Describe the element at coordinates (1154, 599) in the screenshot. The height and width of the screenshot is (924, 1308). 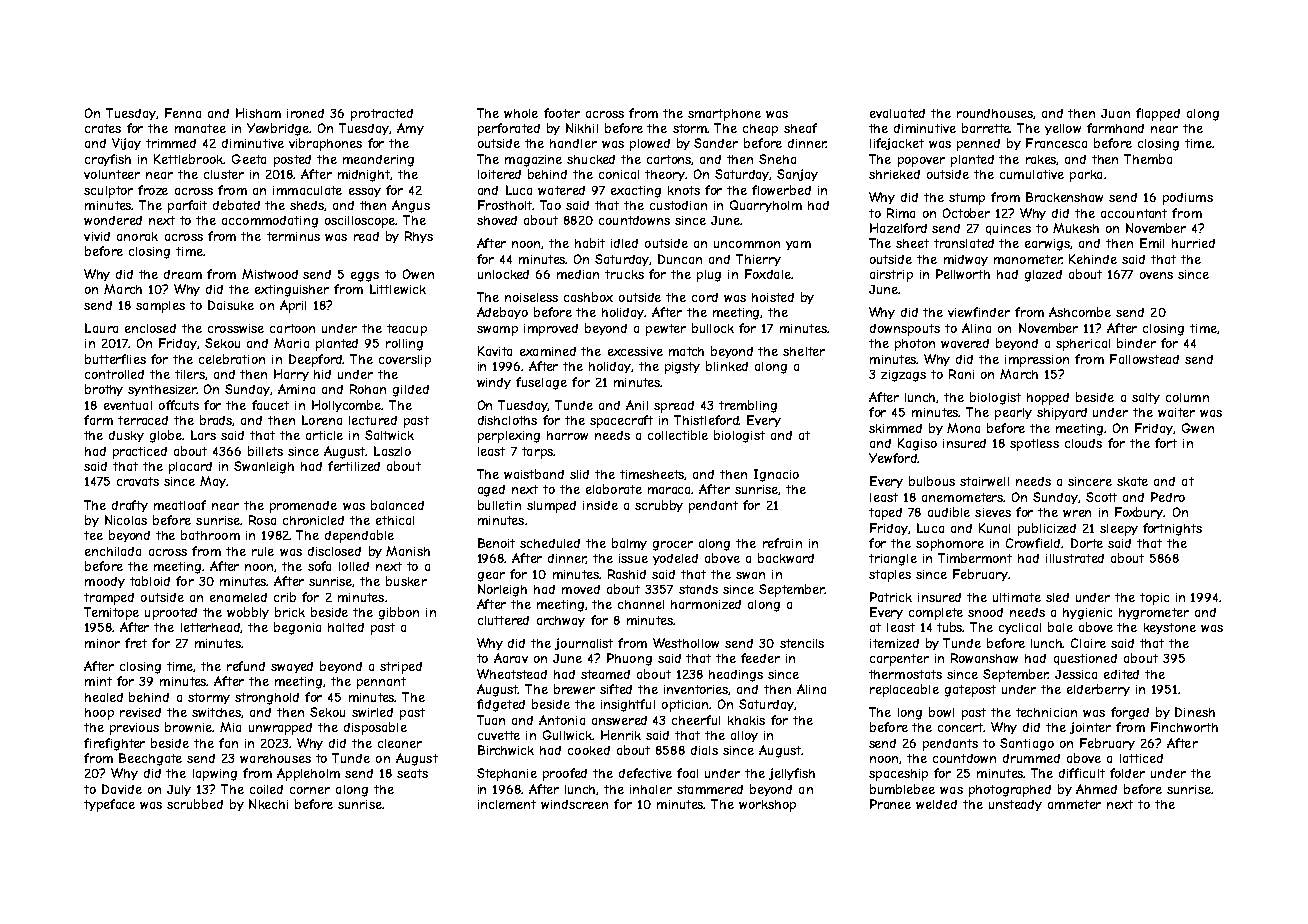
I see `topic` at that location.
